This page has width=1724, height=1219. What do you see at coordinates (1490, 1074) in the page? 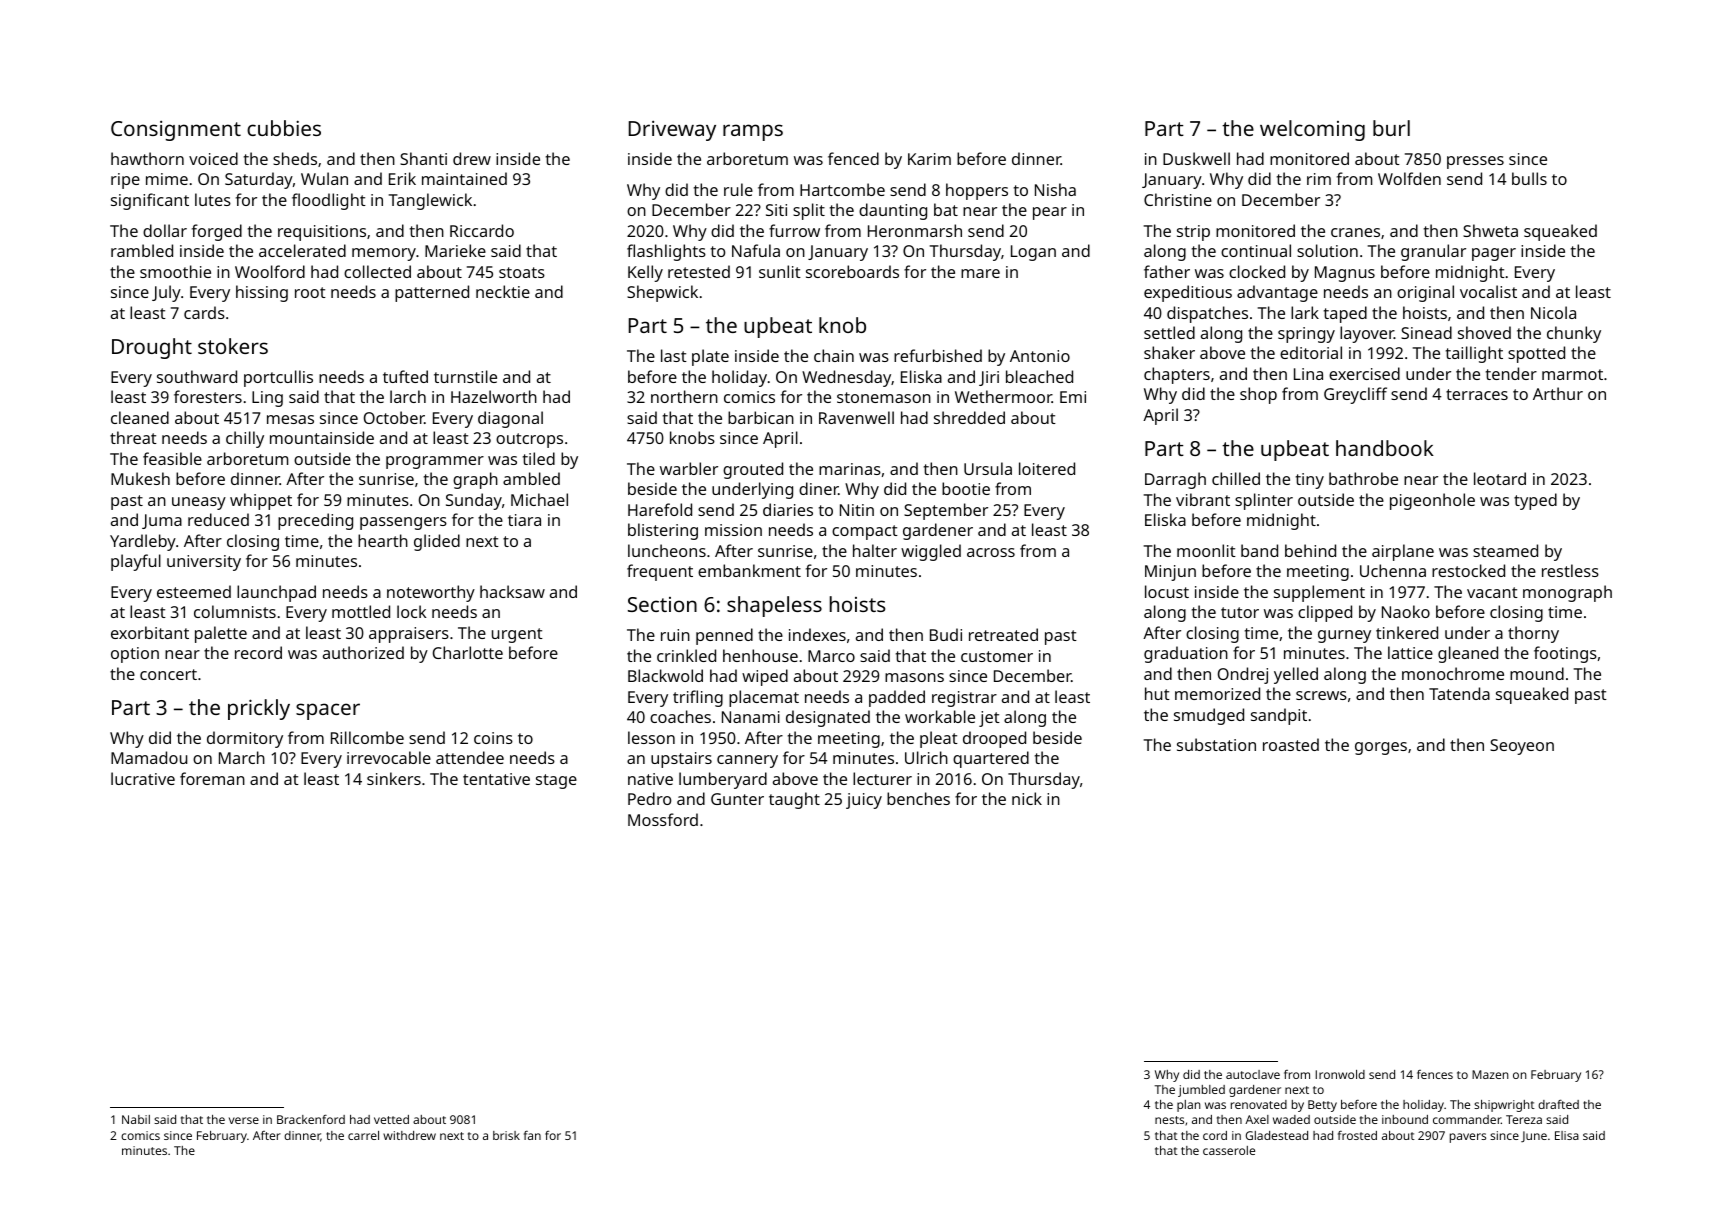
I see `Mazen` at bounding box center [1490, 1074].
